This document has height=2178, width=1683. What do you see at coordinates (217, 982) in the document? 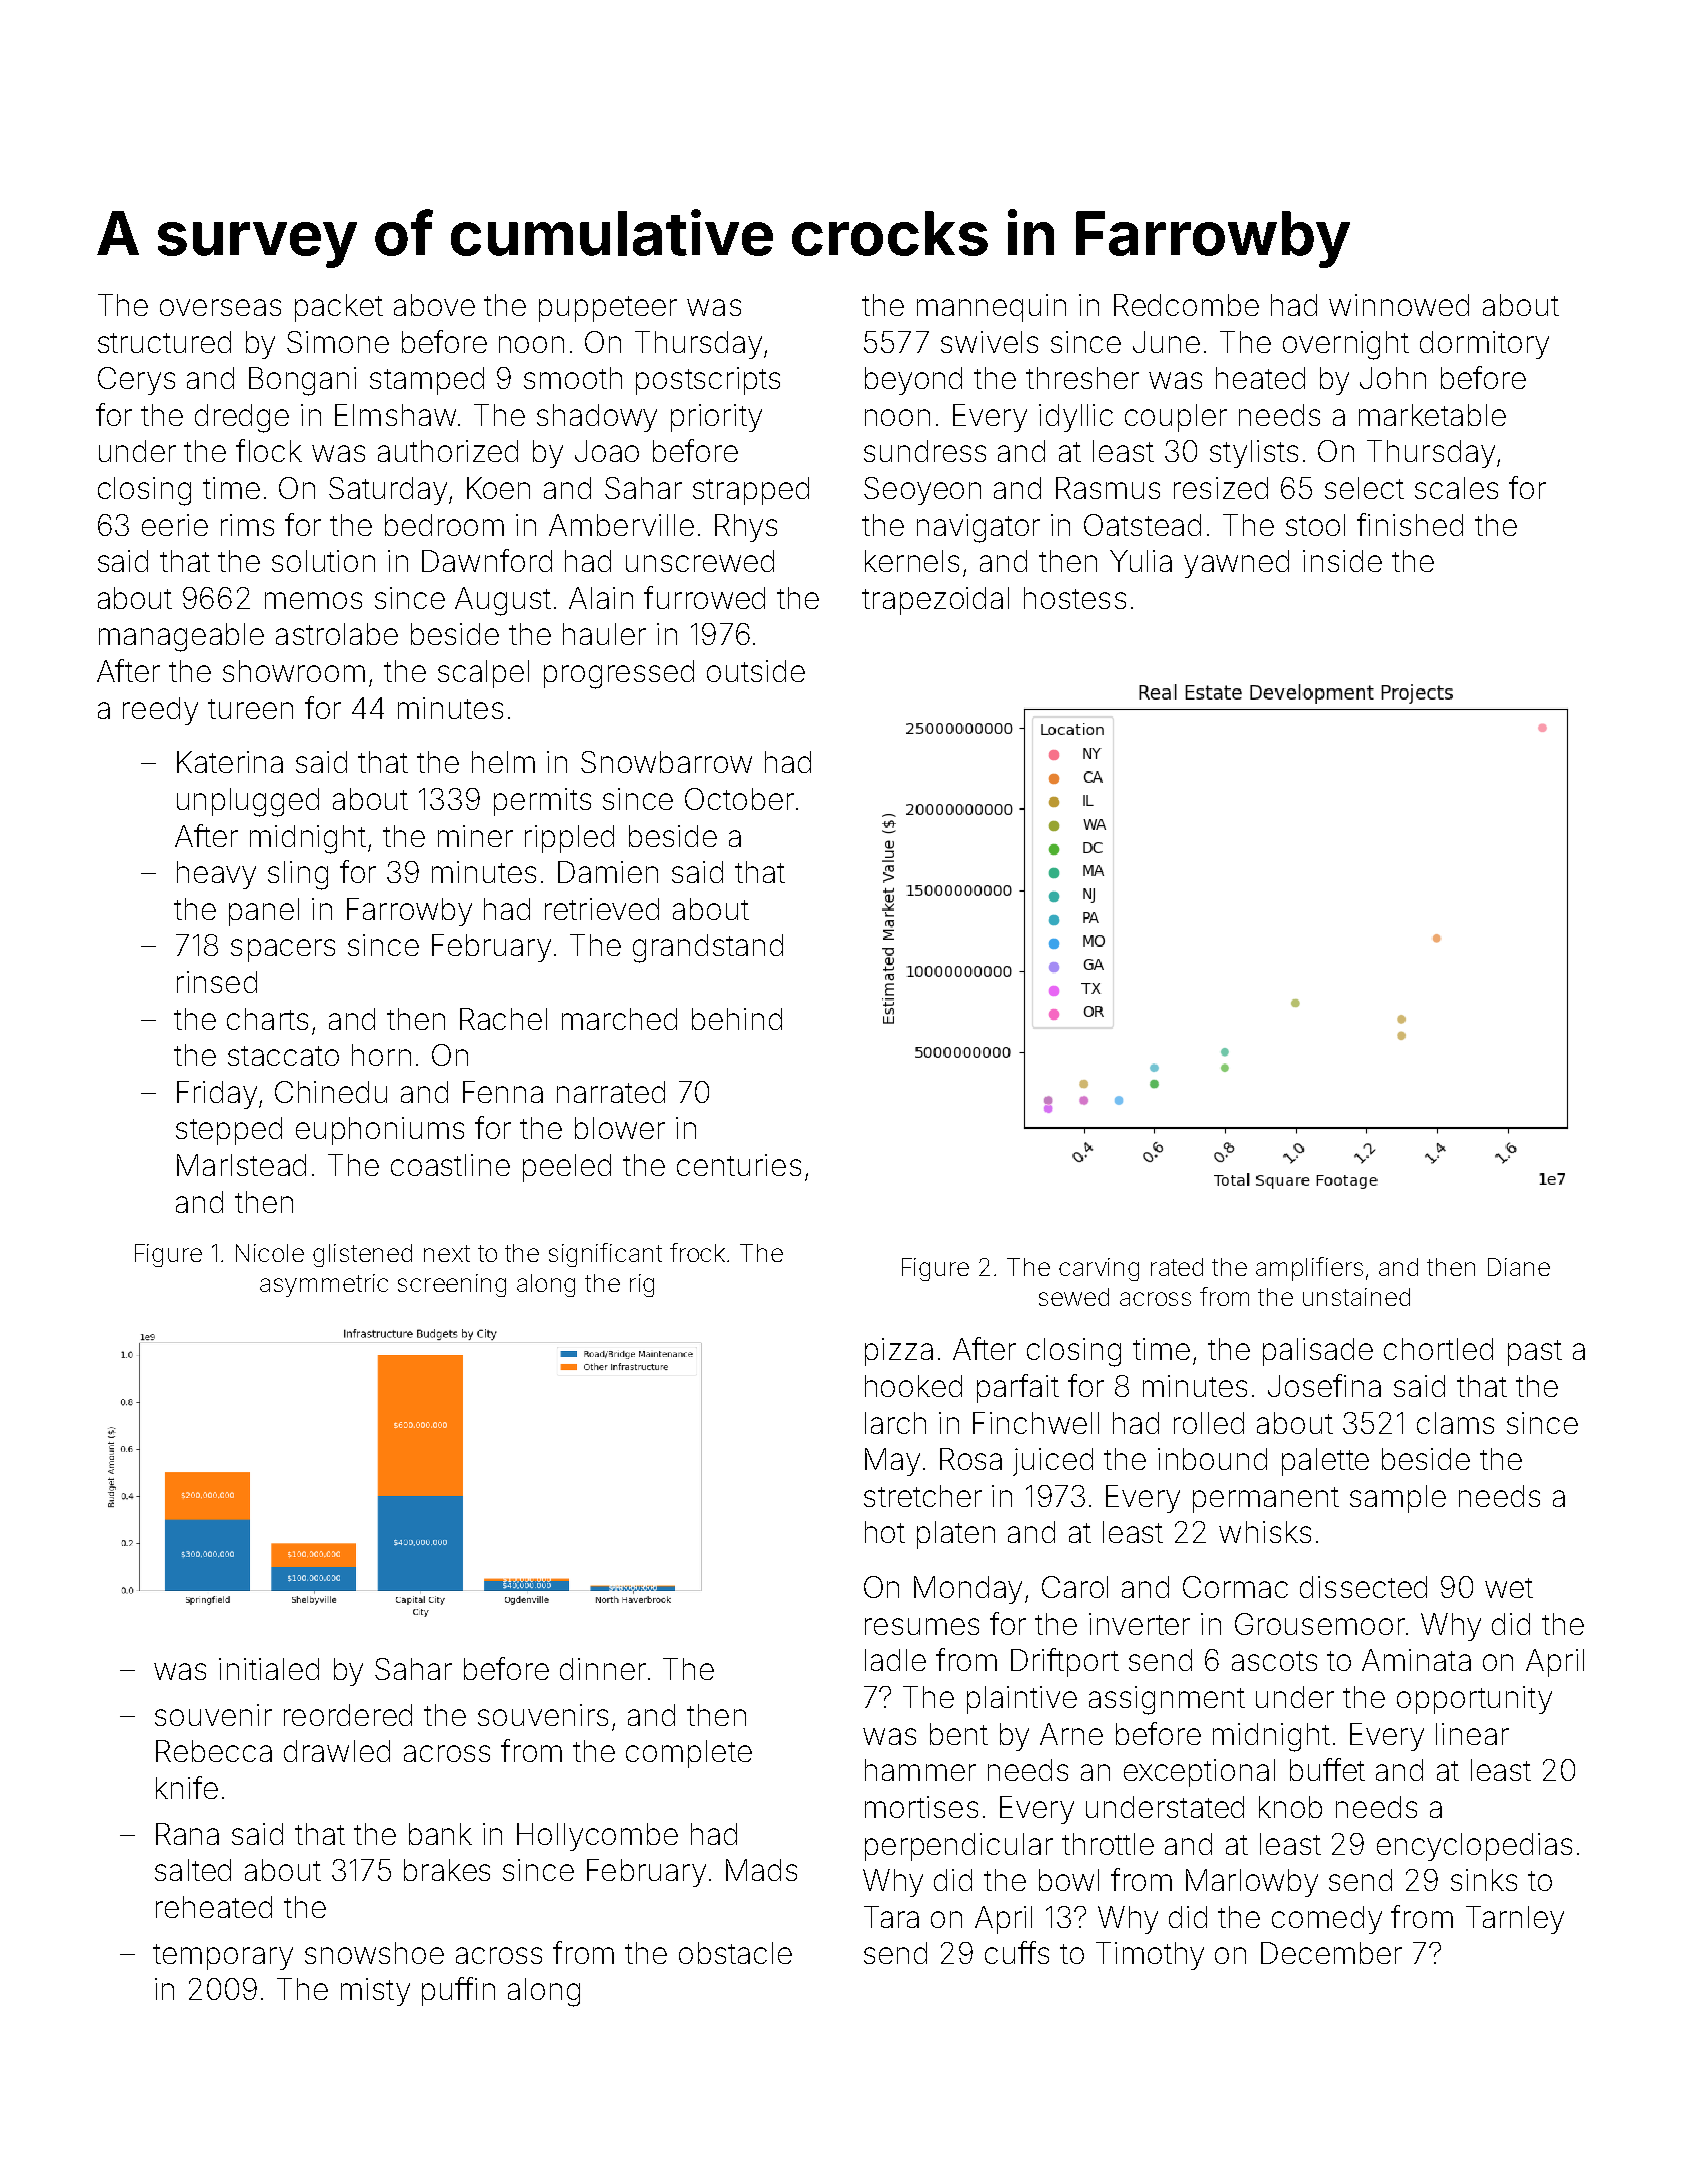
I see `rinsed` at bounding box center [217, 982].
